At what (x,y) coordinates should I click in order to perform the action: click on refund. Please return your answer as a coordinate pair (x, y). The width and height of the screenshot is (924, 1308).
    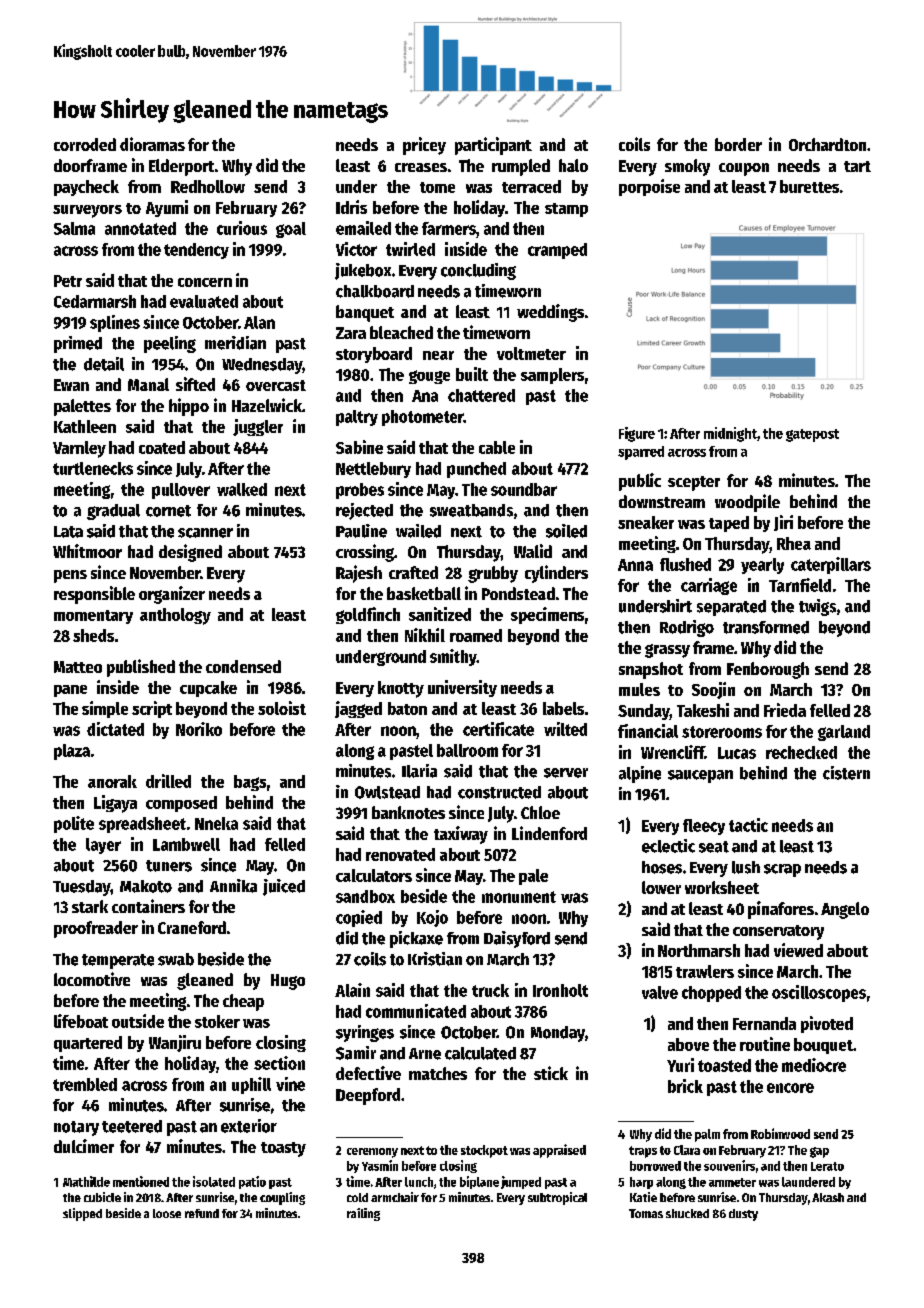
    Looking at the image, I should click on (202, 1213).
